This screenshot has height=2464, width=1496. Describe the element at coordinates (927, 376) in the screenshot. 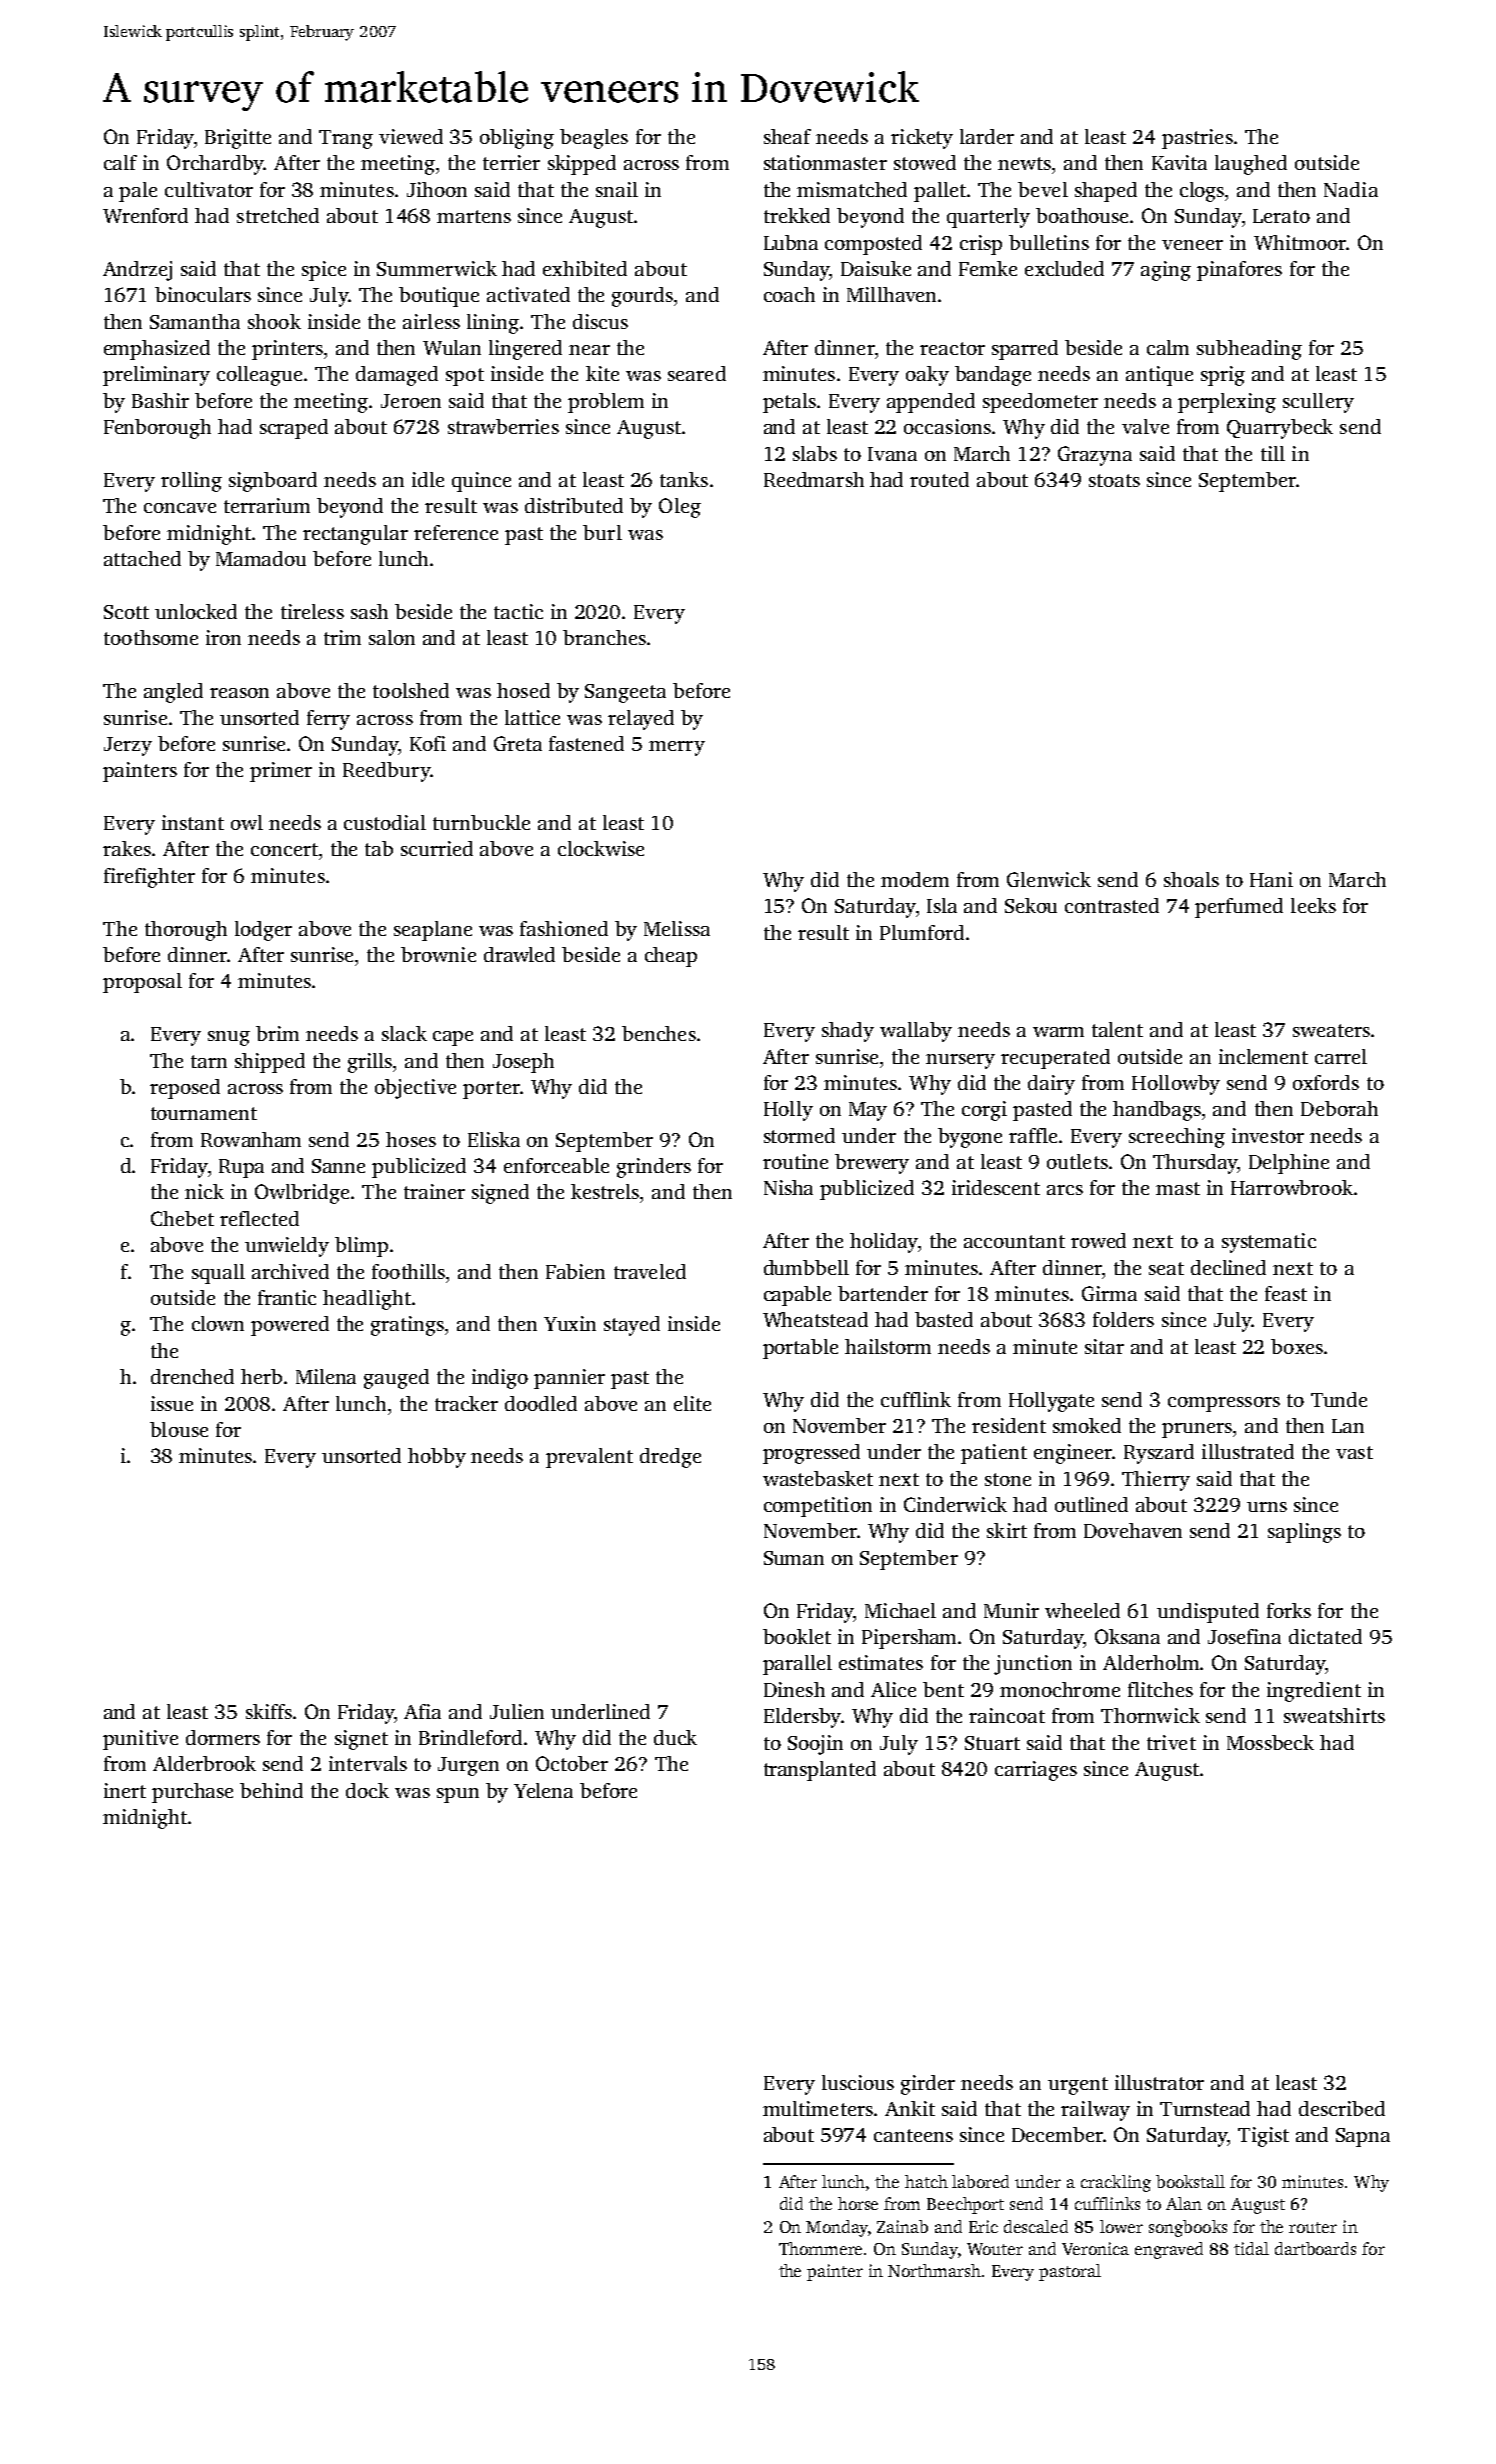

I see `oaky` at that location.
